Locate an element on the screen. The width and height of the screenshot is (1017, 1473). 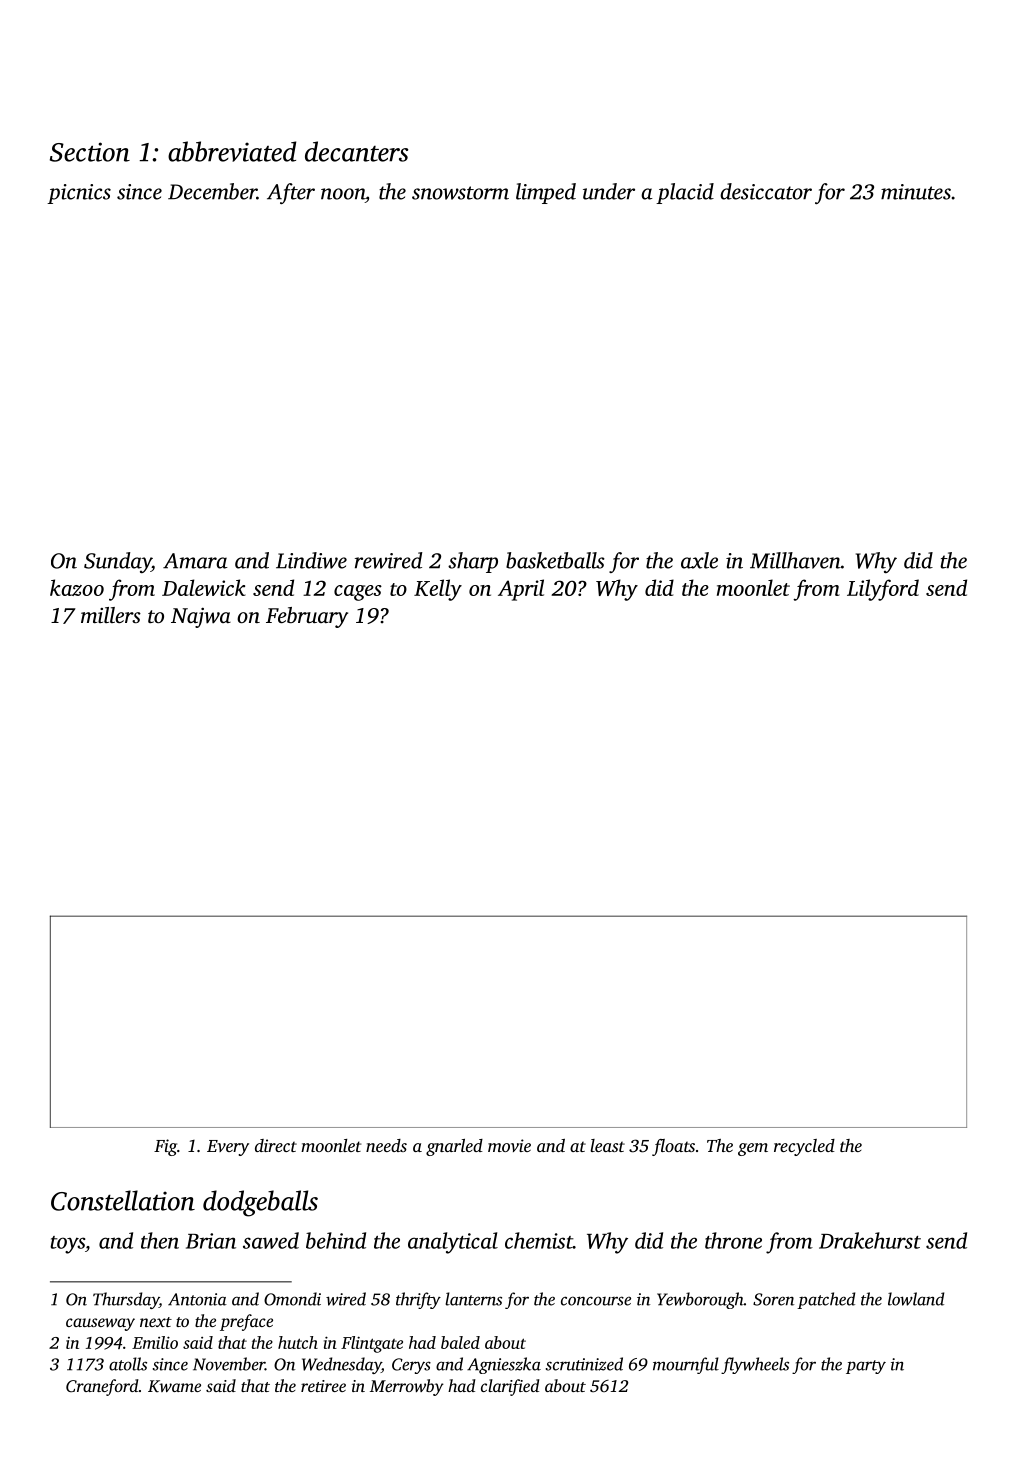
minutes is located at coordinates (916, 192).
